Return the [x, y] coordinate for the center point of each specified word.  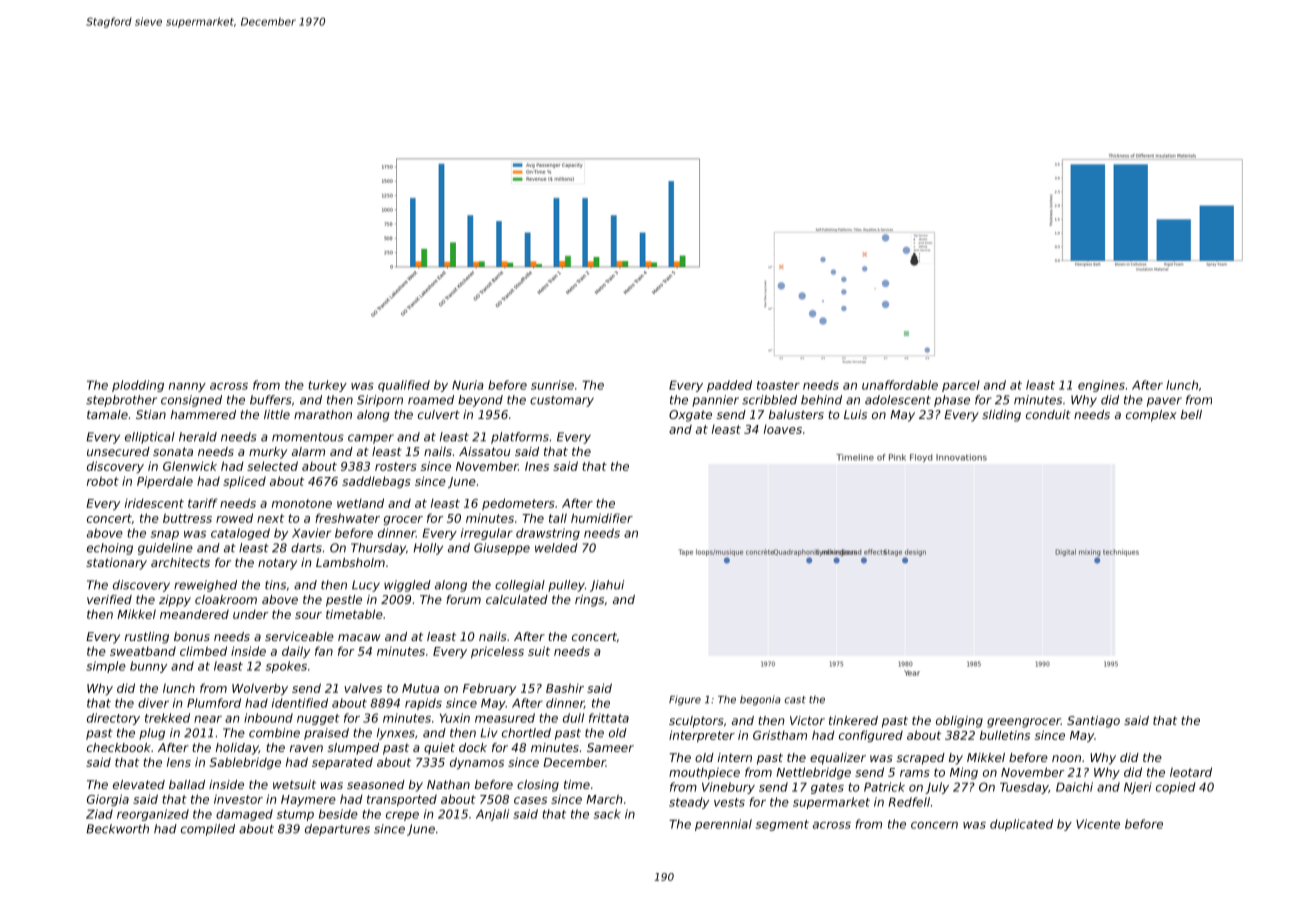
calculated [517, 599]
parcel [961, 386]
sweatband [143, 651]
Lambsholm [350, 562]
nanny [187, 387]
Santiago [1093, 722]
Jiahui [607, 586]
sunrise [552, 385]
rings [589, 601]
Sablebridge [245, 763]
